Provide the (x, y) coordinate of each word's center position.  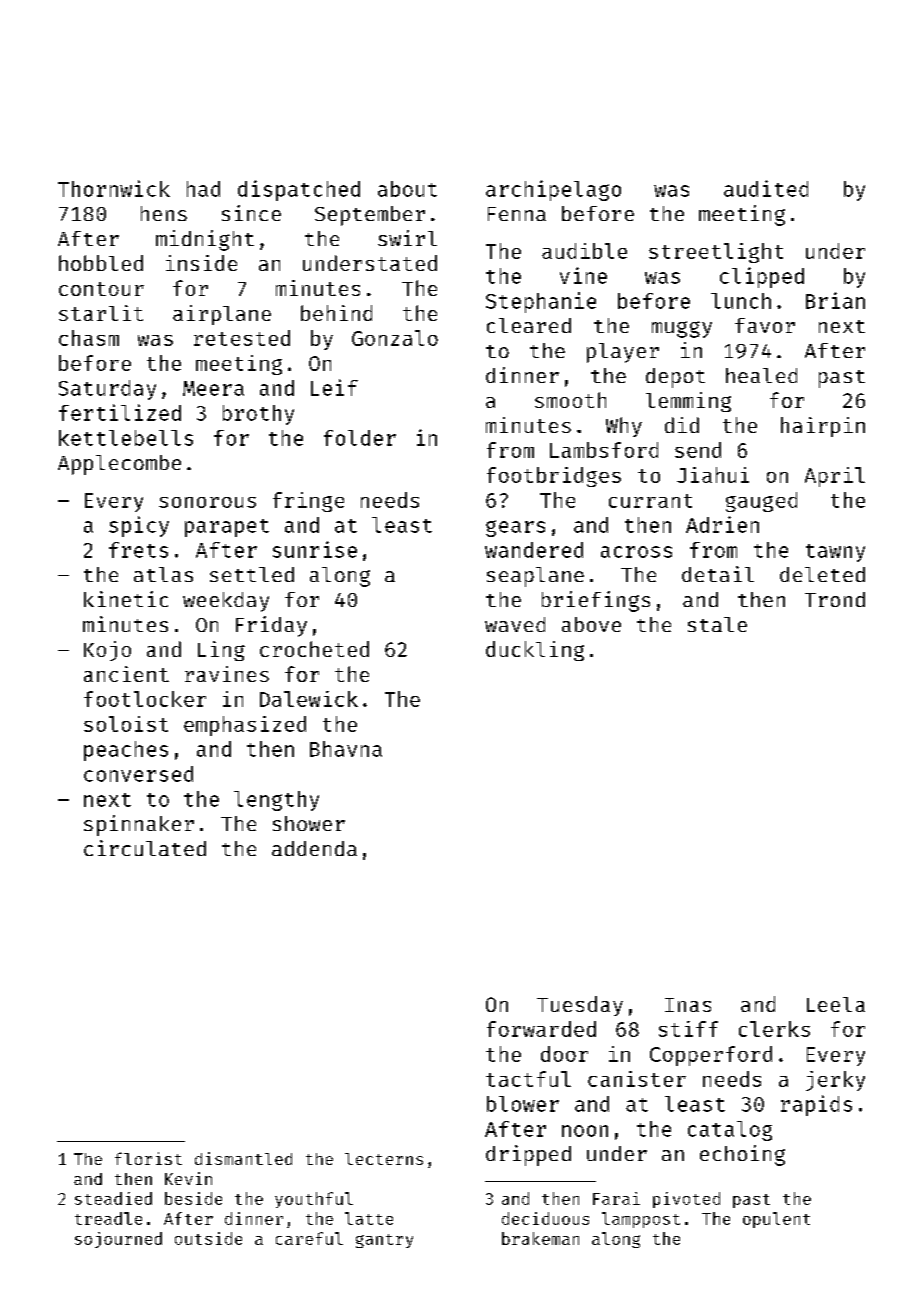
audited (766, 188)
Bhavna (346, 749)
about (407, 189)
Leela (836, 1004)
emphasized (245, 726)
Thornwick (114, 188)
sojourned (118, 1240)
